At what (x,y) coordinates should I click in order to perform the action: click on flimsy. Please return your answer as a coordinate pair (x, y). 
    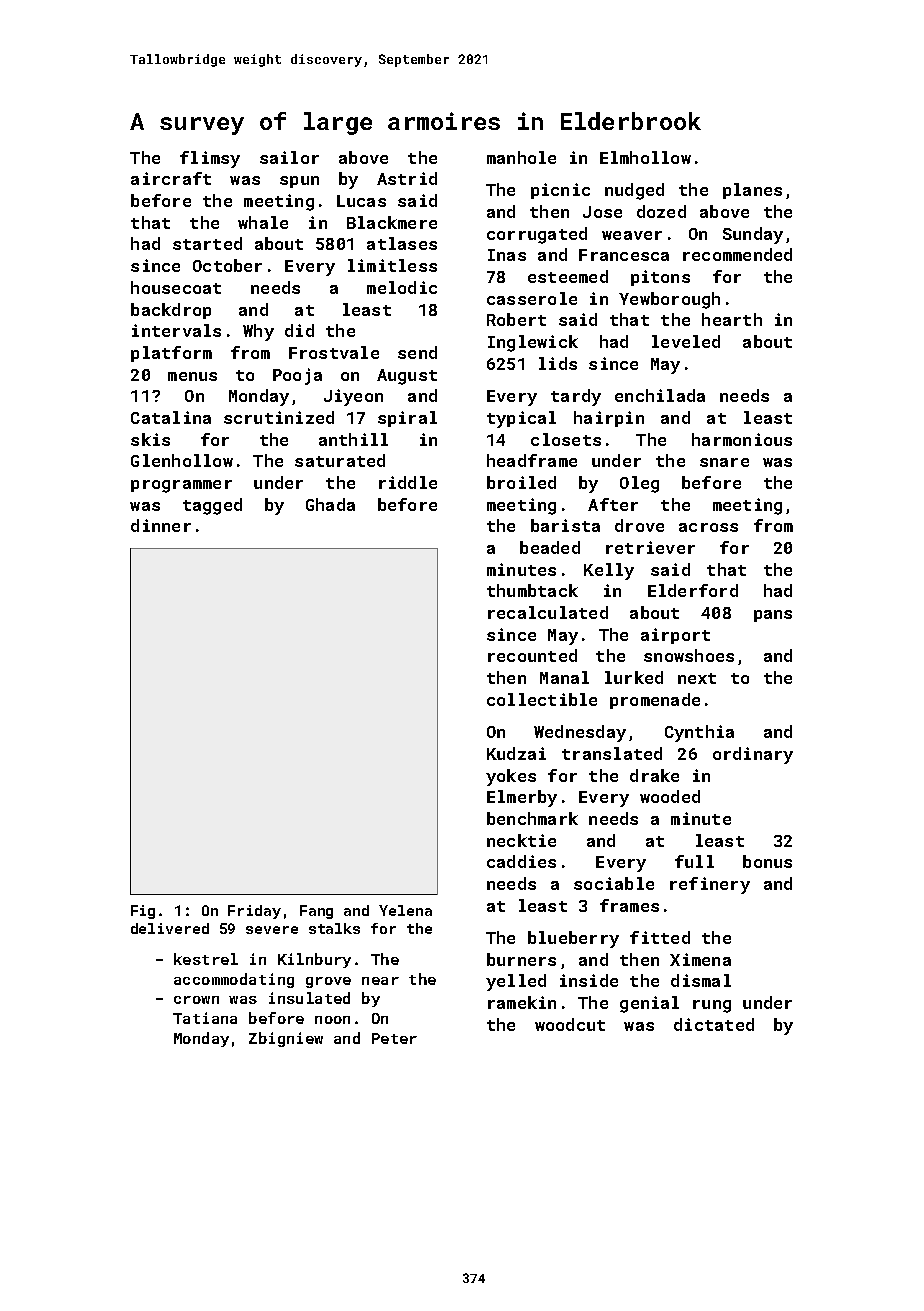
    Looking at the image, I should click on (210, 159).
